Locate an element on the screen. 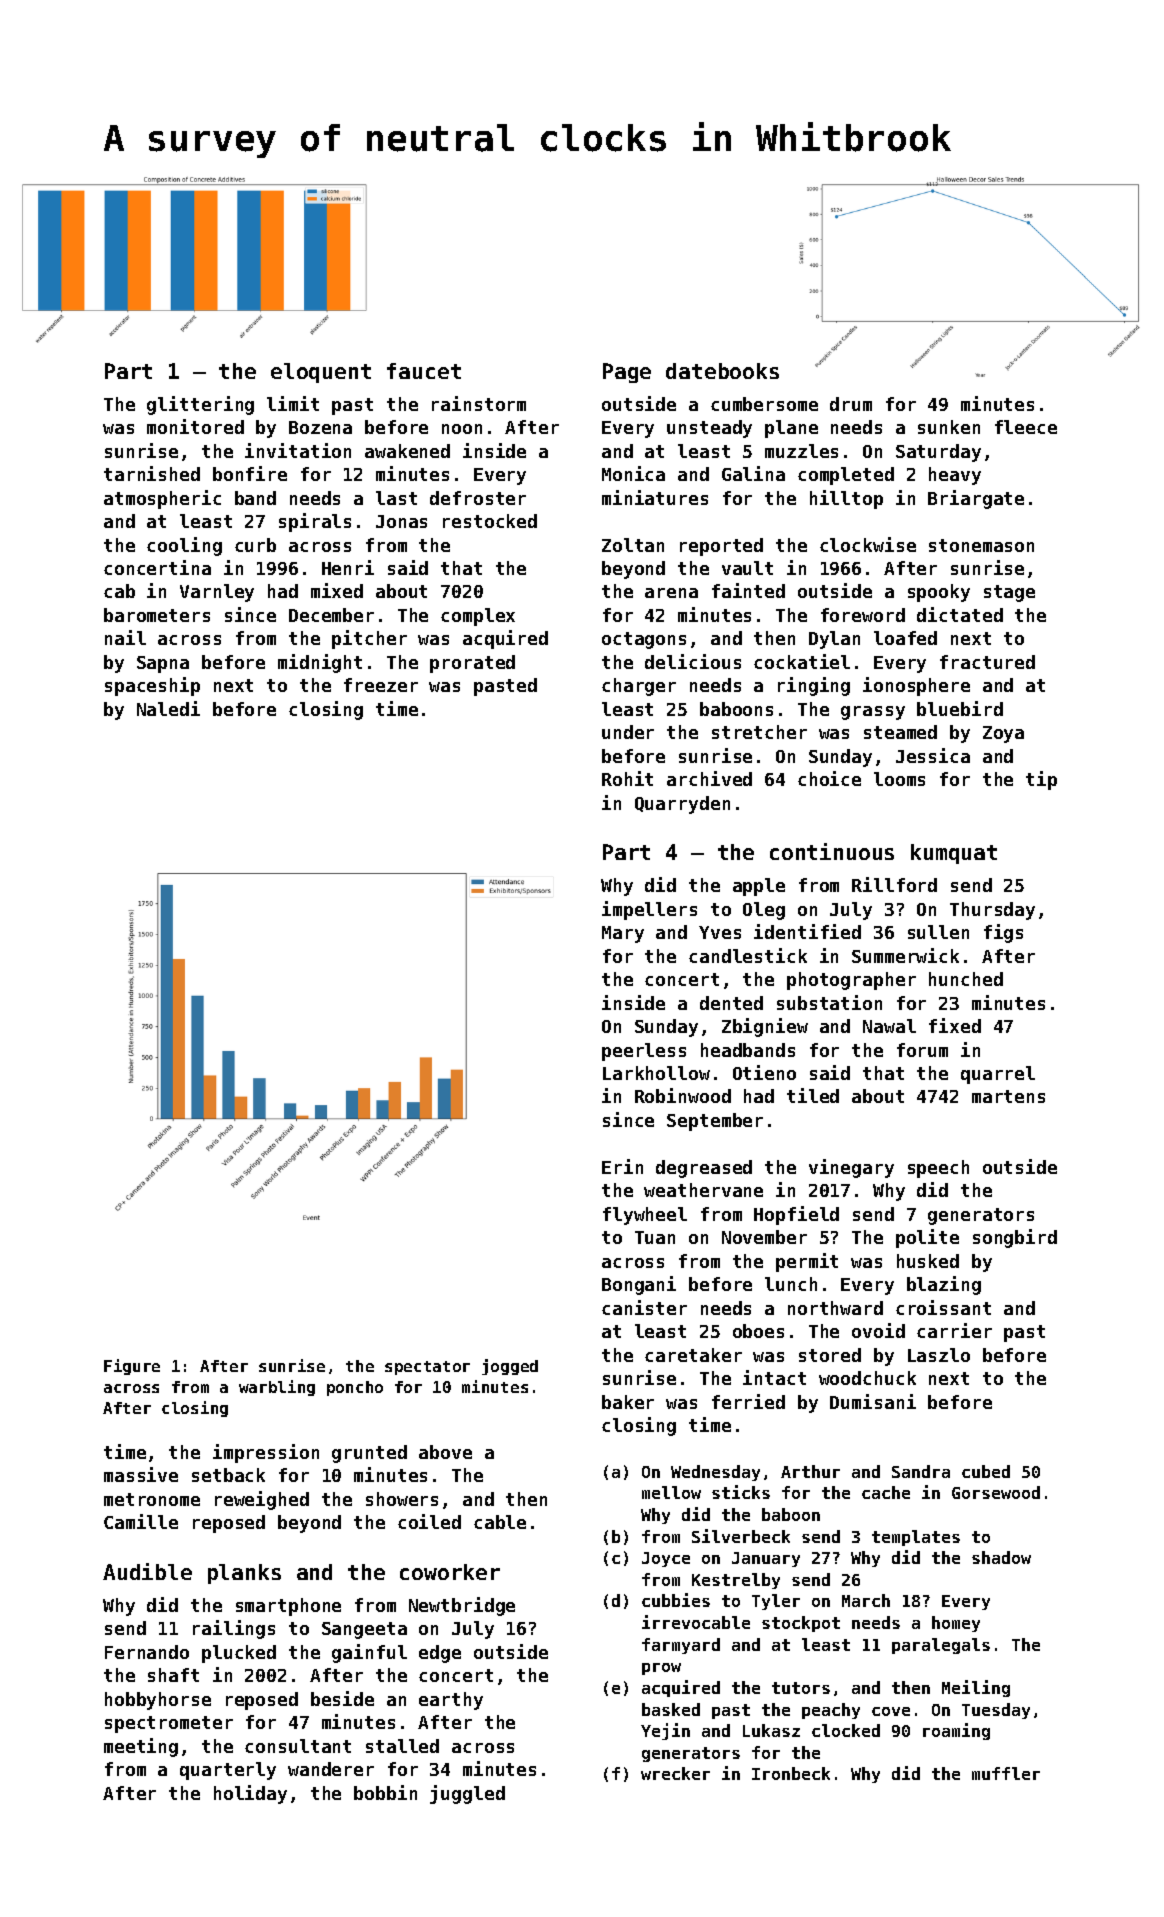  under is located at coordinates (628, 732).
